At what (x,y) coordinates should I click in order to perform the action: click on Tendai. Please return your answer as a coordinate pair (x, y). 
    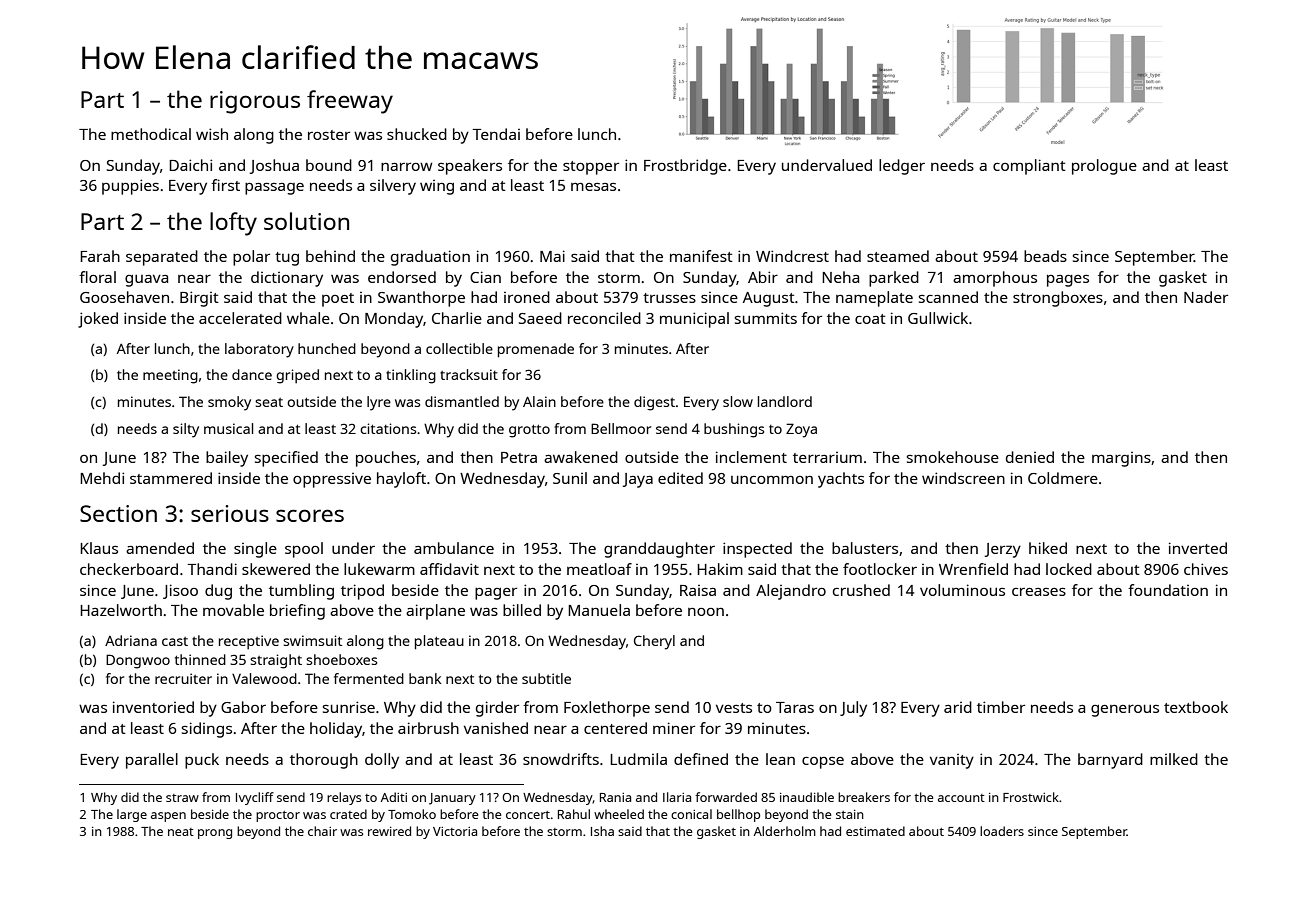
    Looking at the image, I should click on (496, 134).
